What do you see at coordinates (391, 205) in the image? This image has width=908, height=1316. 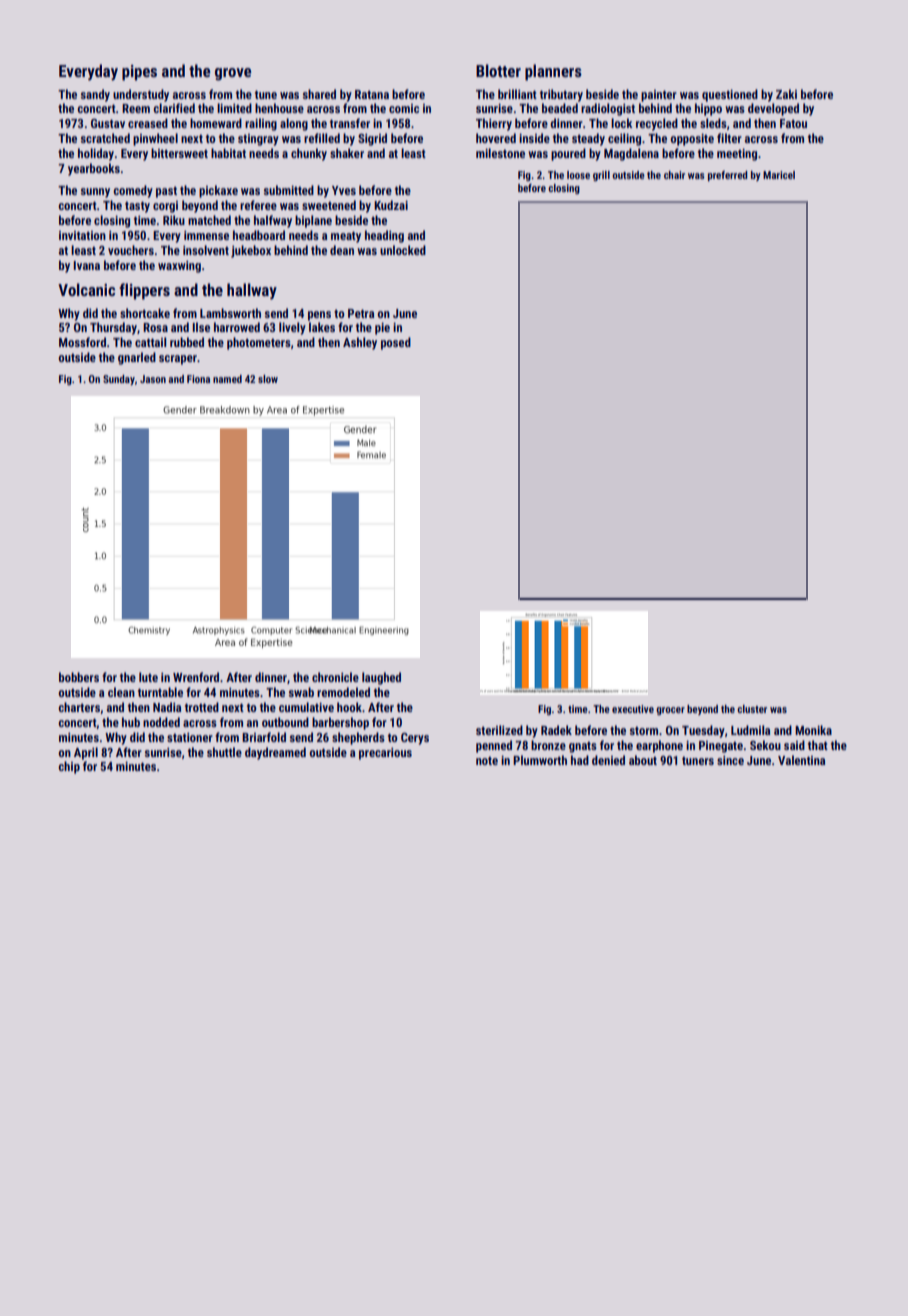 I see `Kudzai` at bounding box center [391, 205].
